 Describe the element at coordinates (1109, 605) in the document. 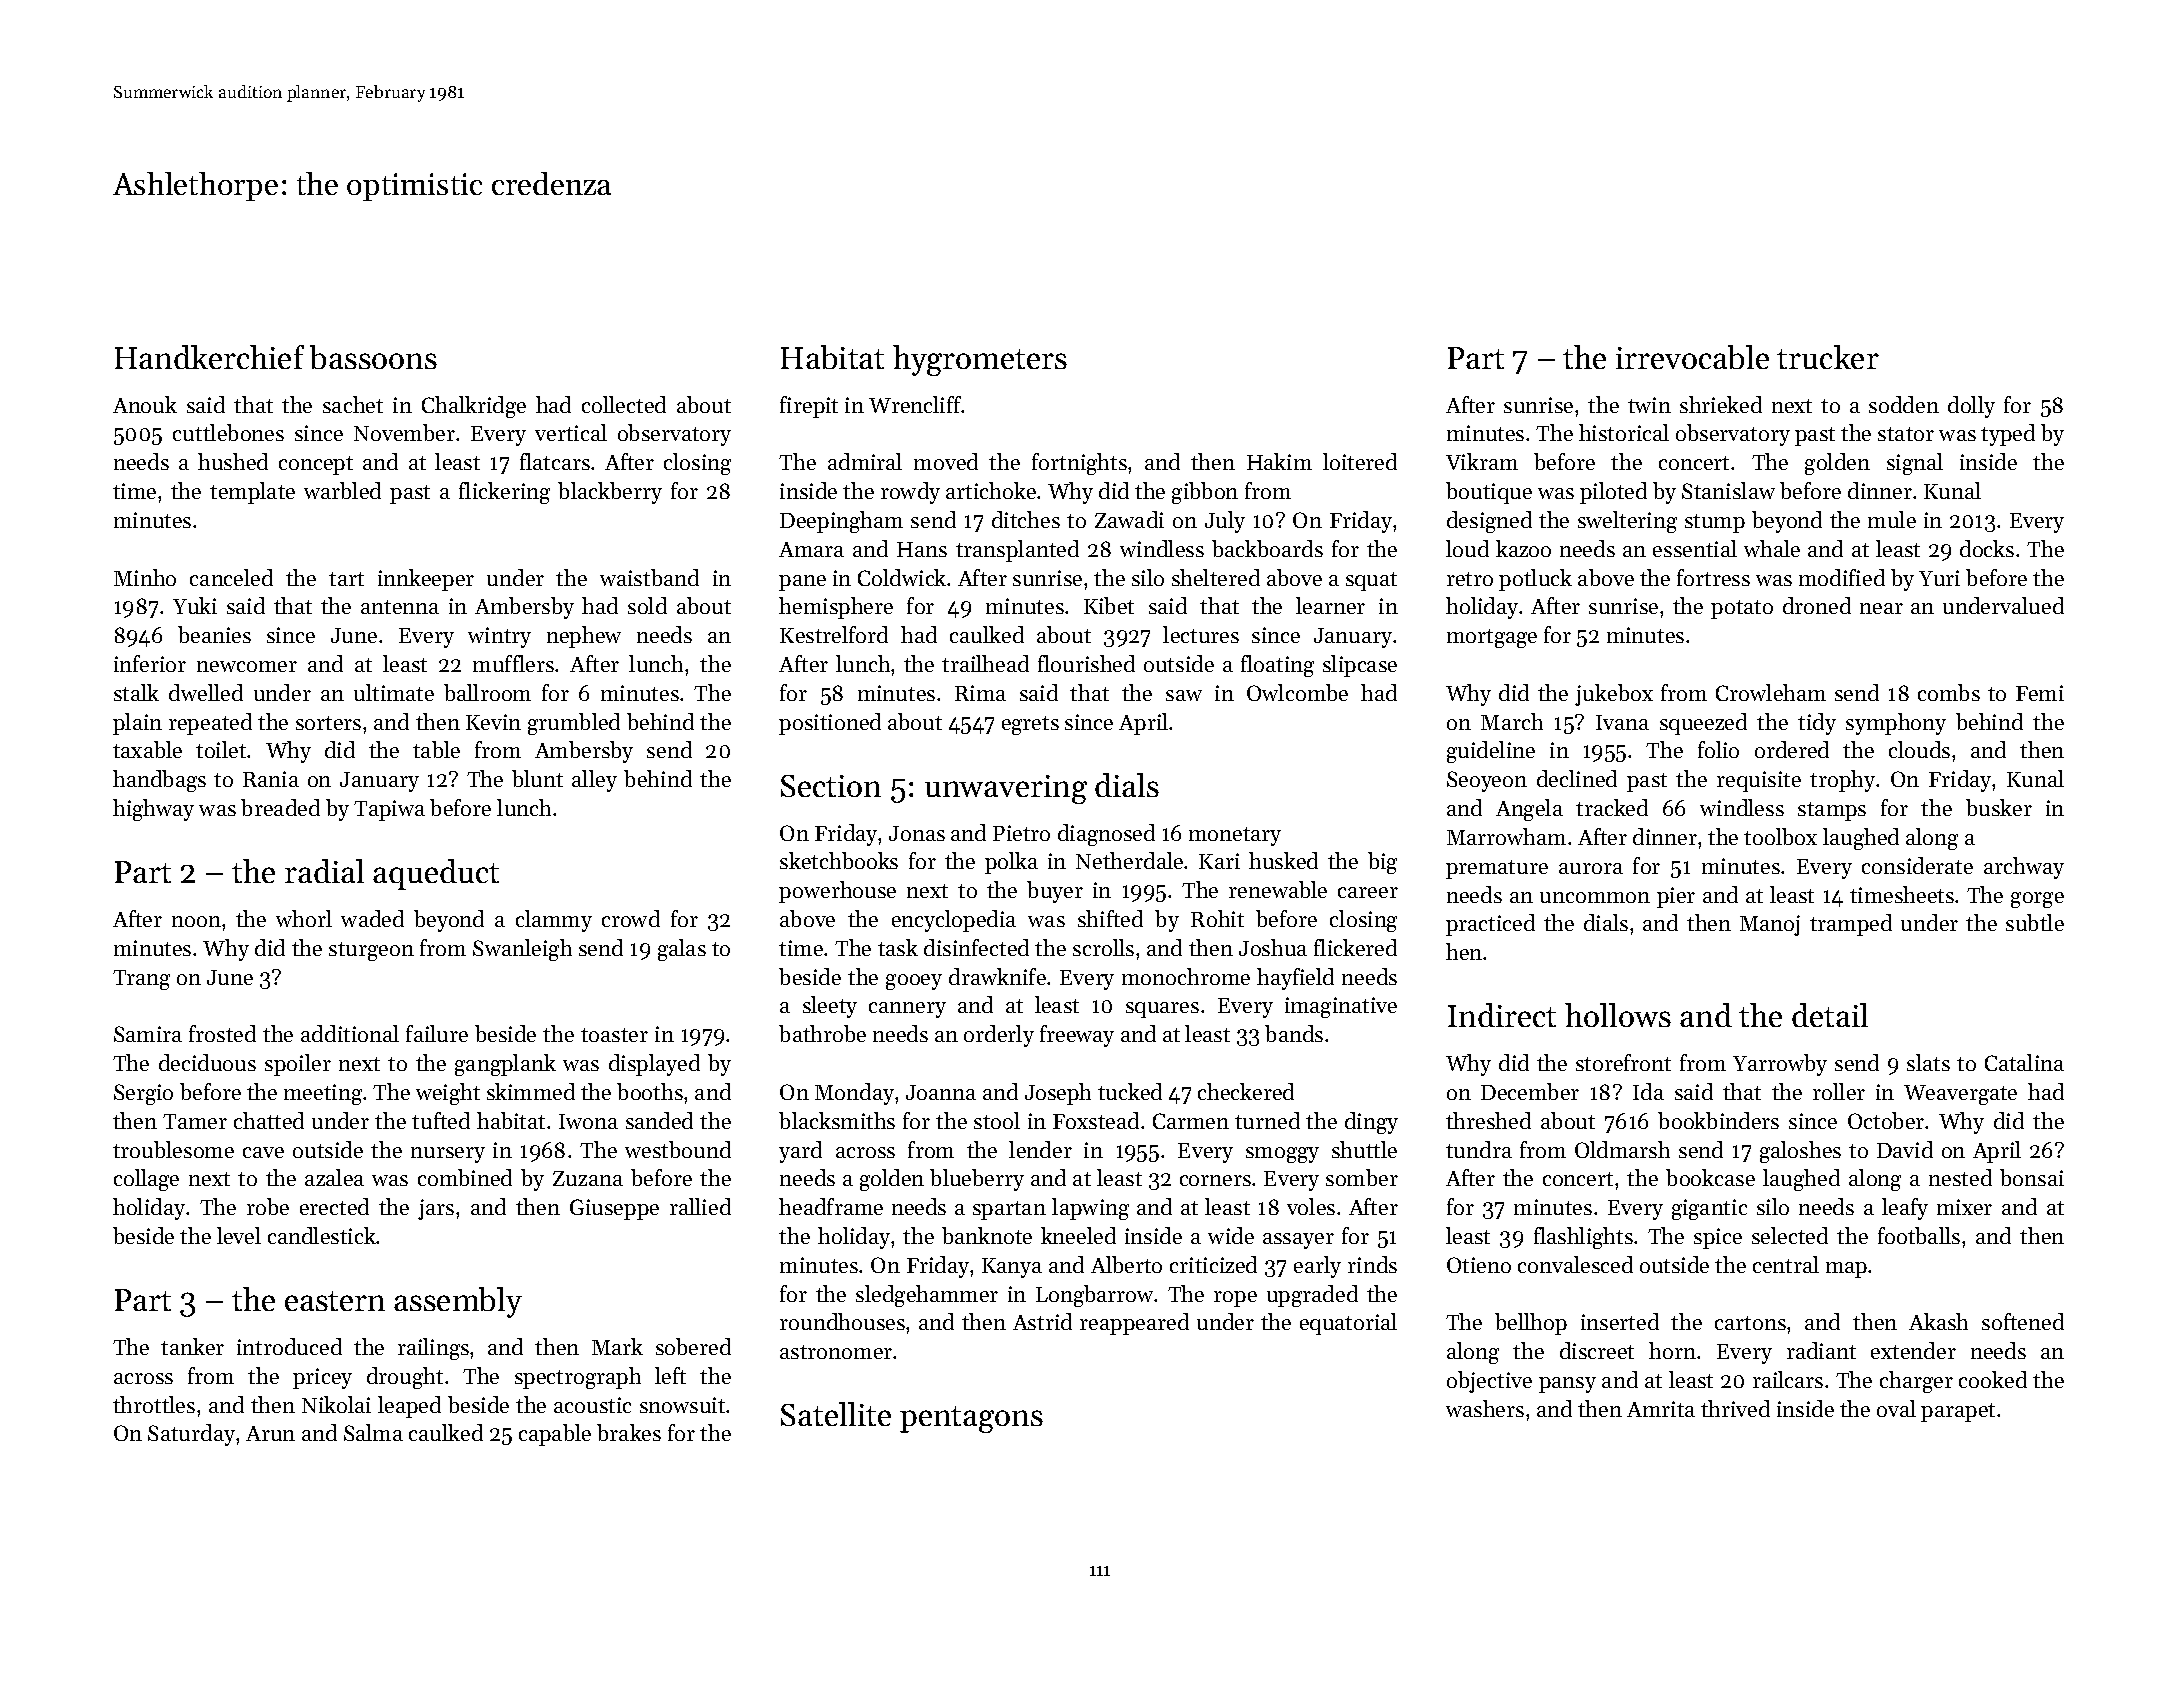

I see `Kibet` at that location.
